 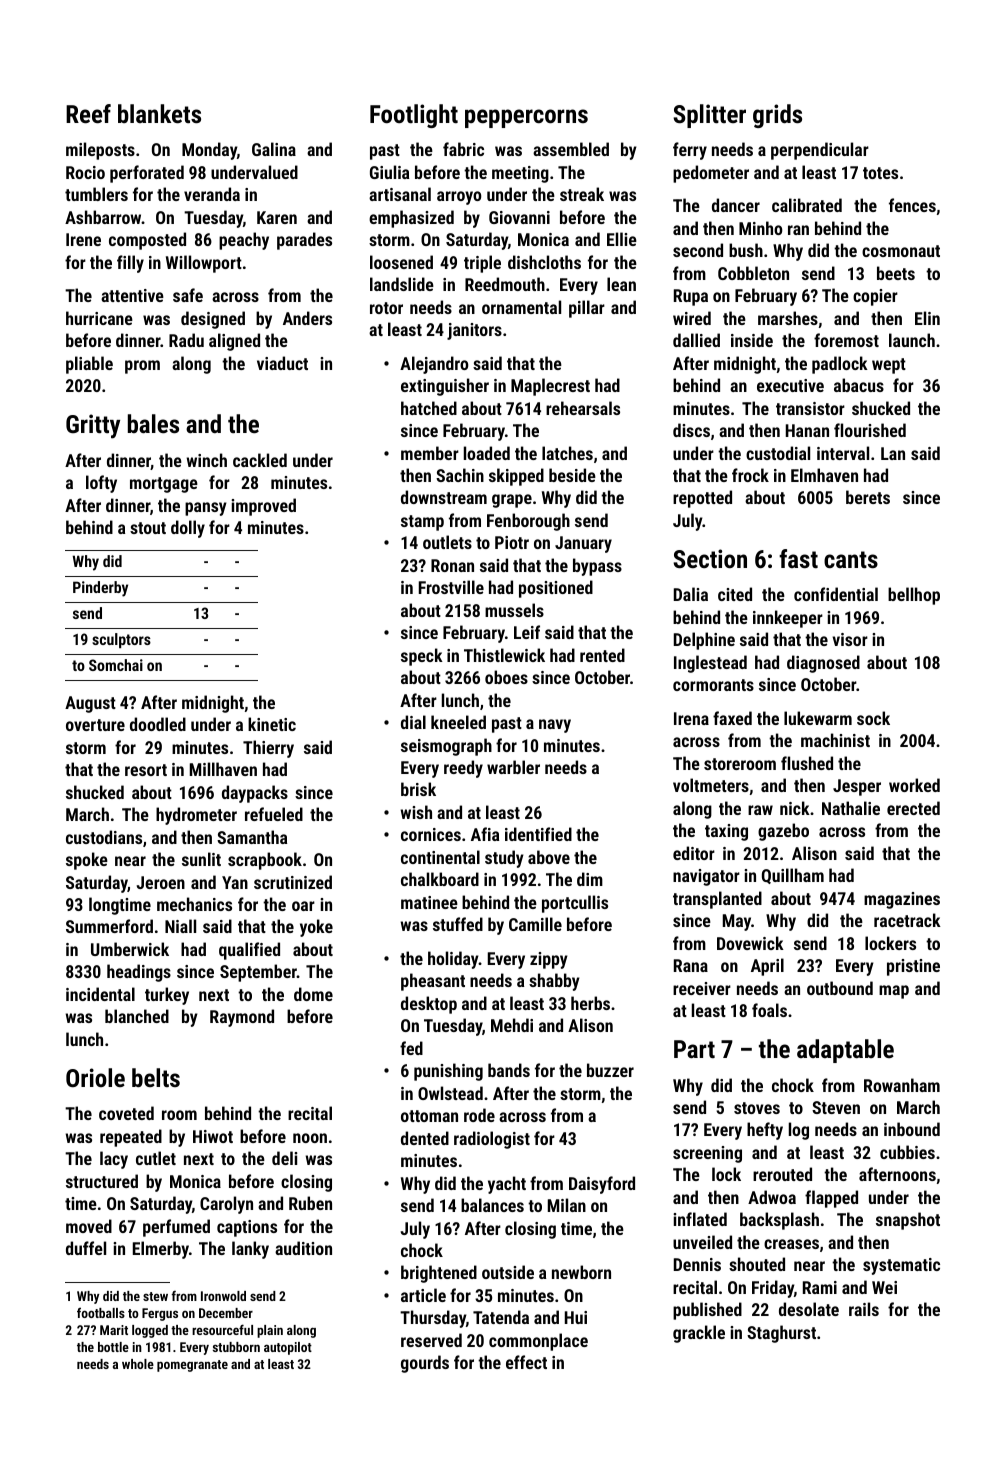 What do you see at coordinates (777, 116) in the screenshot?
I see `grids` at bounding box center [777, 116].
